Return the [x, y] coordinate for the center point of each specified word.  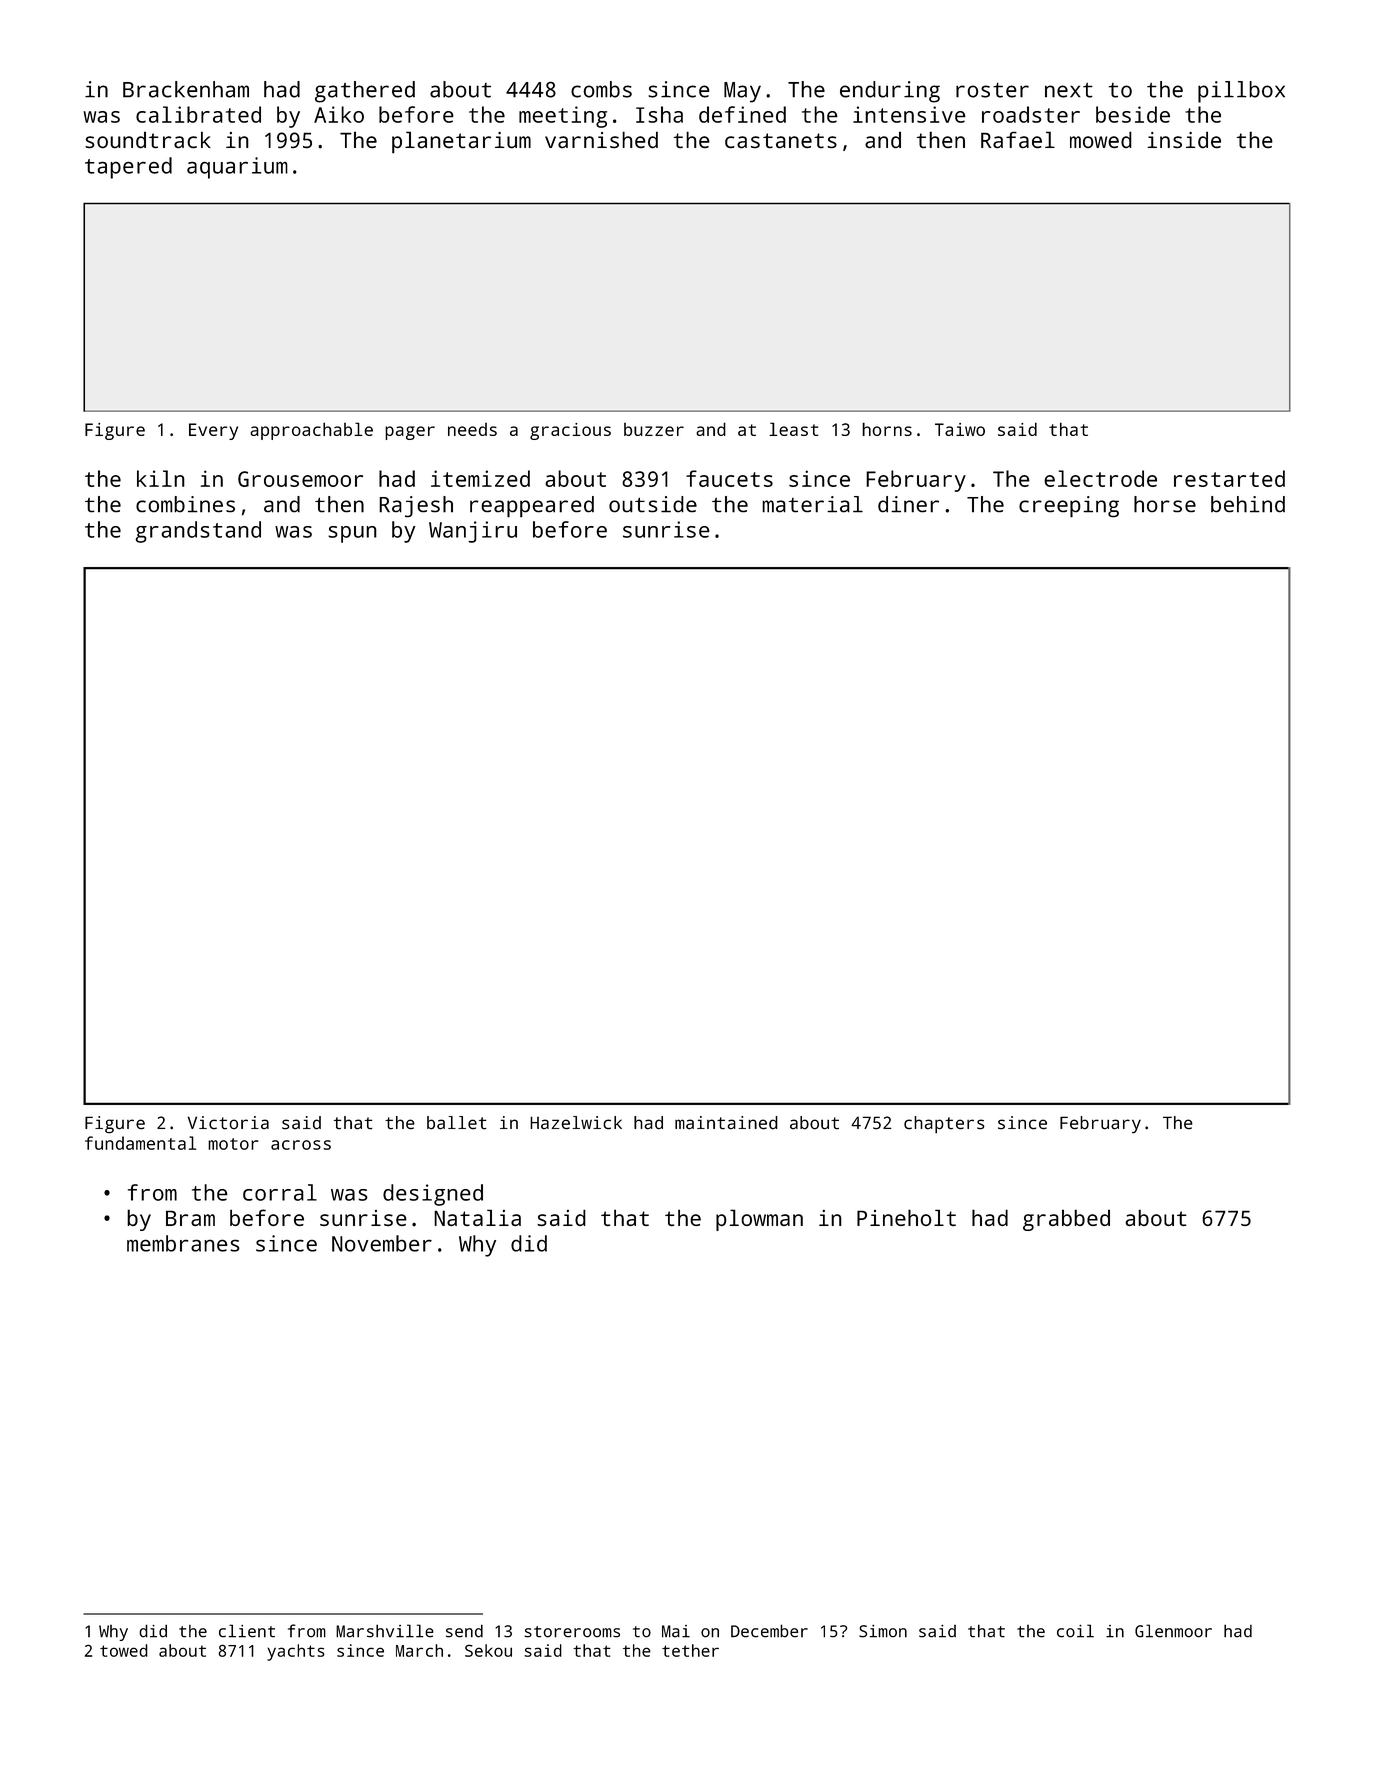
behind [1248, 504]
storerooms [572, 1632]
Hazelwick [576, 1123]
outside [653, 504]
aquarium [237, 168]
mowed [1101, 139]
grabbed [1066, 1220]
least [793, 429]
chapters [944, 1125]
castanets [781, 140]
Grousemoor [300, 479]
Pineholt [906, 1217]
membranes [183, 1243]
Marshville [385, 1631]
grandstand [198, 532]
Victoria [228, 1123]
